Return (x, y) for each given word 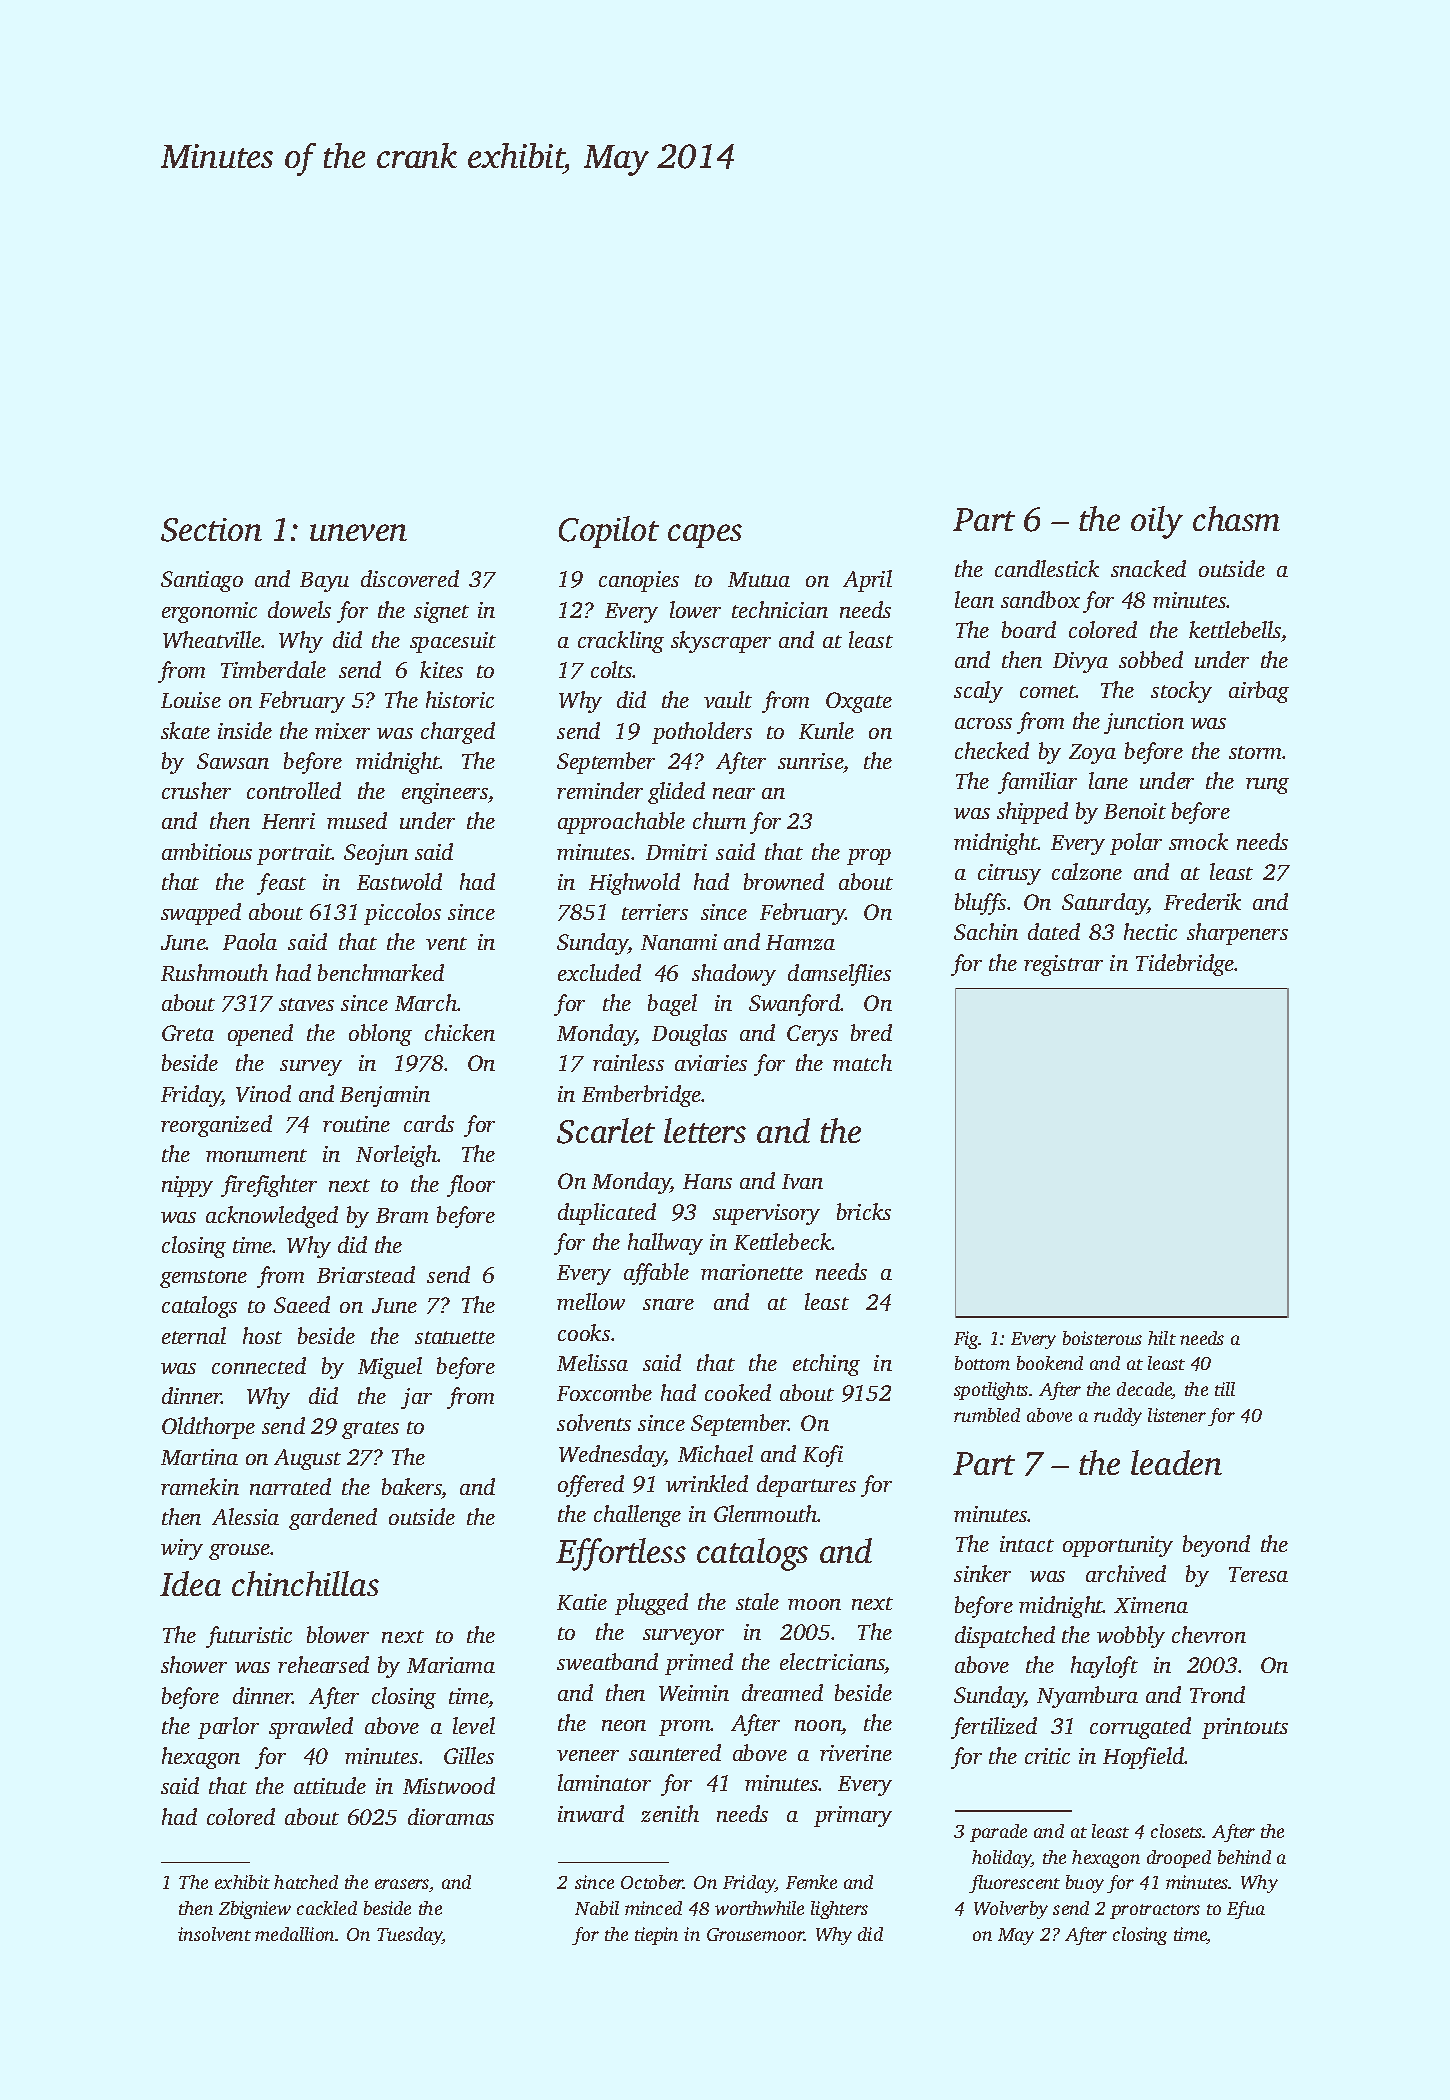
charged (458, 733)
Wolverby (1011, 1910)
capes (705, 536)
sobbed (1151, 659)
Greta (188, 1033)
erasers (402, 1884)
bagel (672, 1005)
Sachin (986, 931)
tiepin (656, 1936)
